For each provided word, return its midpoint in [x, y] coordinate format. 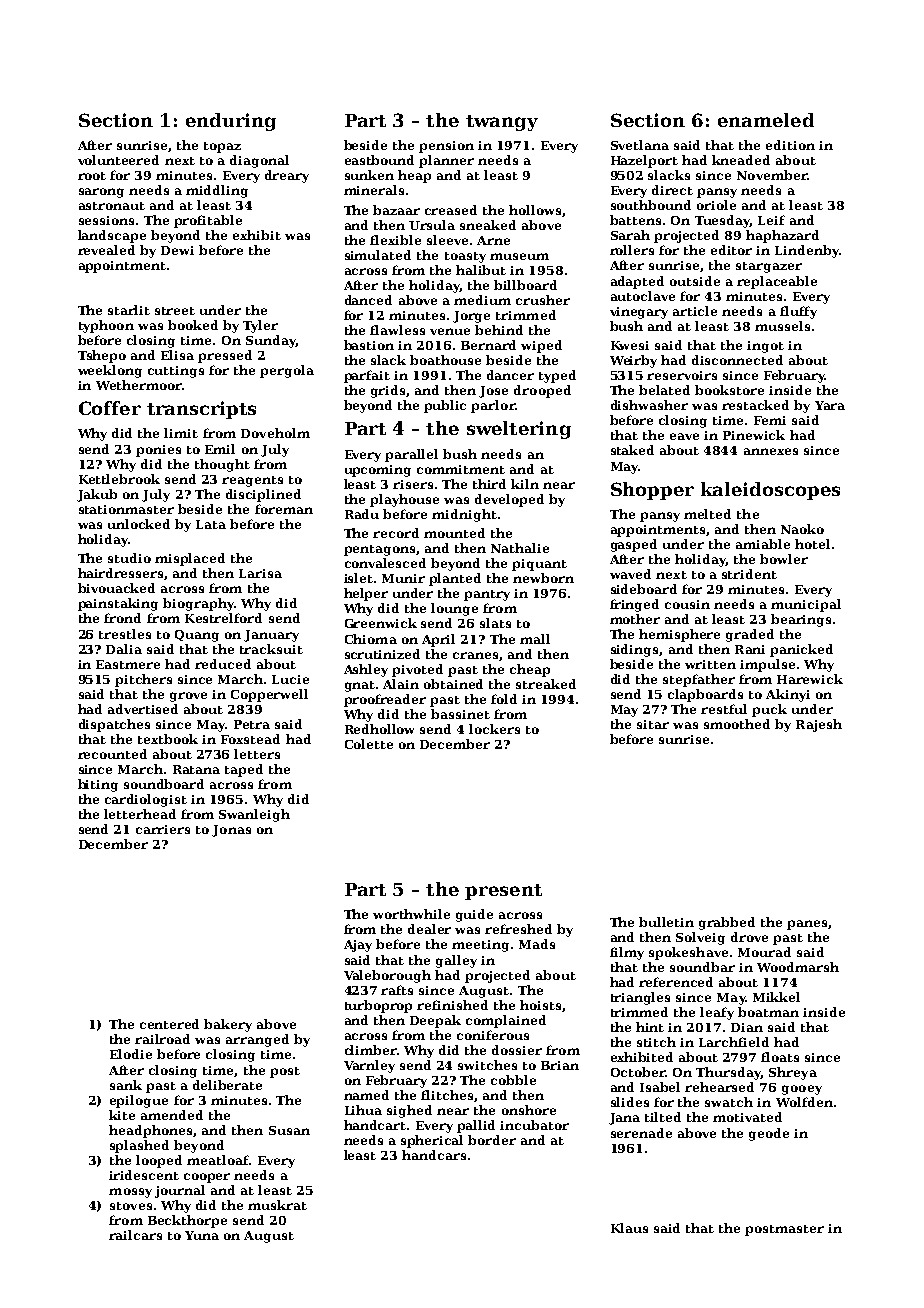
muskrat [277, 1205]
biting [98, 785]
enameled [766, 120]
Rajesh [819, 725]
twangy [502, 123]
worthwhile [411, 914]
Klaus [629, 1228]
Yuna [202, 1235]
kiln [525, 484]
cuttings [176, 372]
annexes [771, 451]
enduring [231, 122]
